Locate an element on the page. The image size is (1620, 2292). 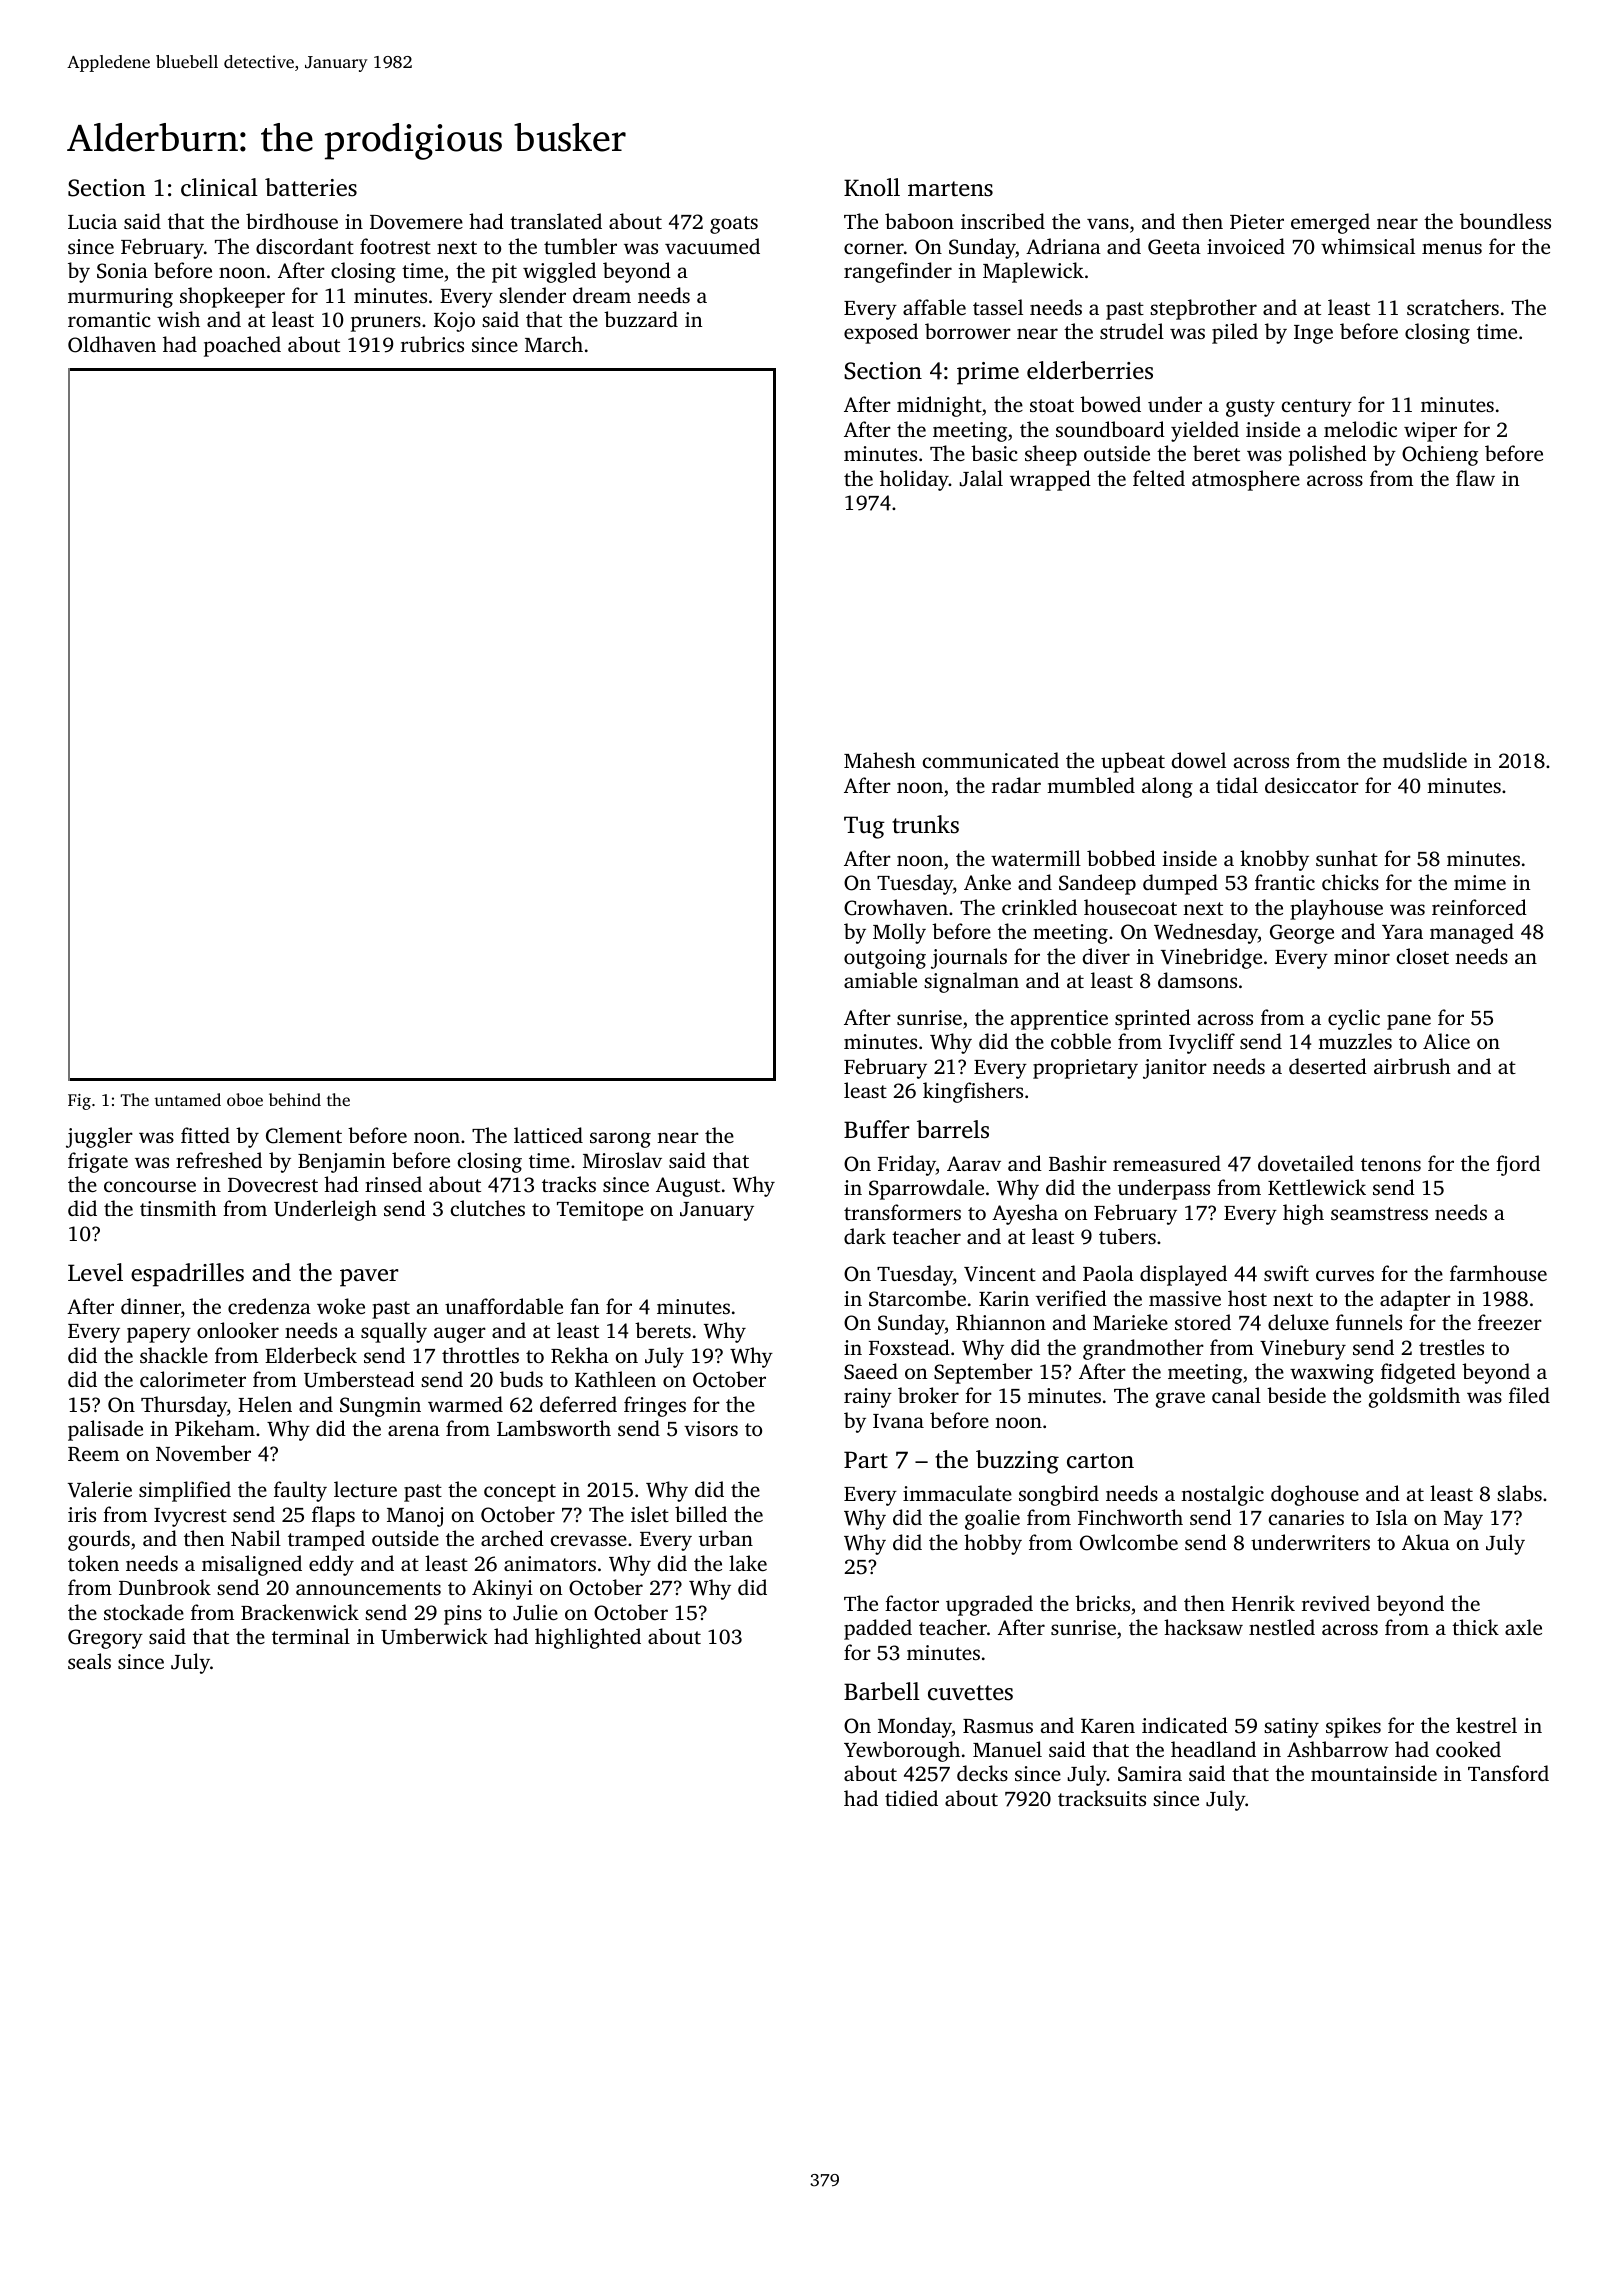
mudslide is located at coordinates (1425, 760).
